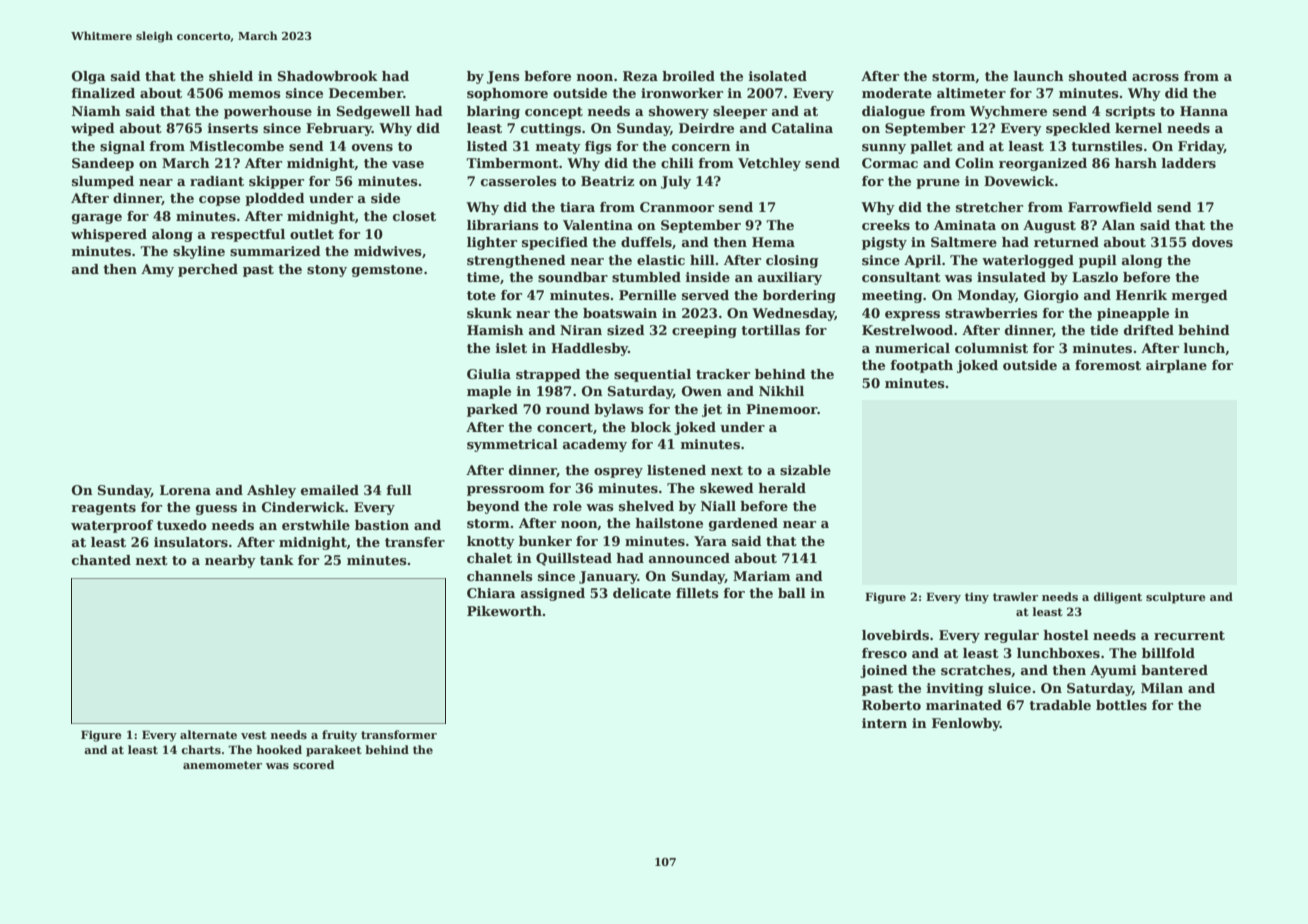 This screenshot has height=924, width=1308. What do you see at coordinates (964, 242) in the screenshot?
I see `Saltmere` at bounding box center [964, 242].
